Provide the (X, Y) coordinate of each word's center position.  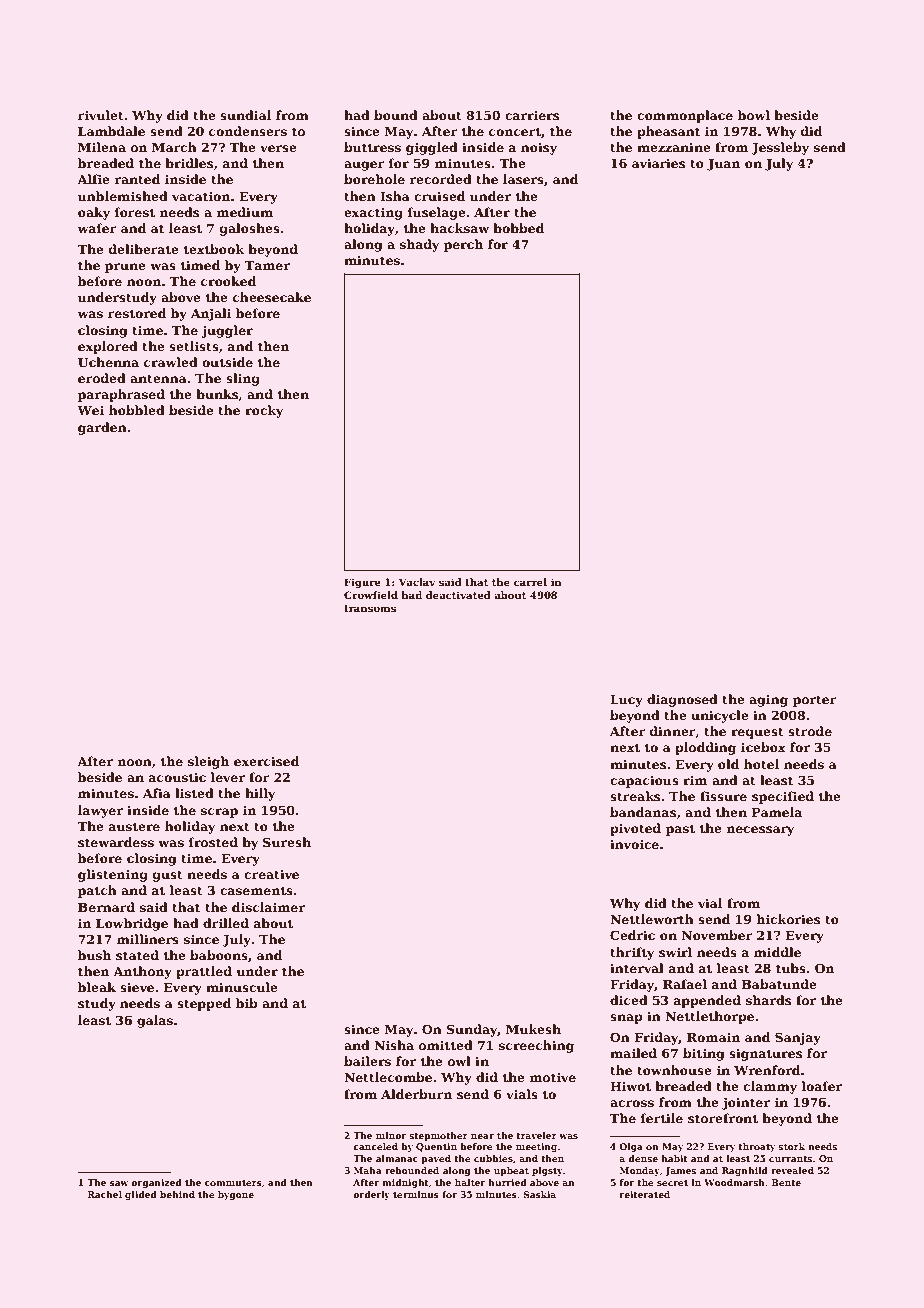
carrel (530, 582)
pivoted (635, 829)
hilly (260, 794)
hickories (788, 919)
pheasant (669, 132)
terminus (416, 1194)
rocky (264, 411)
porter (815, 701)
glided (141, 1195)
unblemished (123, 196)
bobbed (518, 228)
